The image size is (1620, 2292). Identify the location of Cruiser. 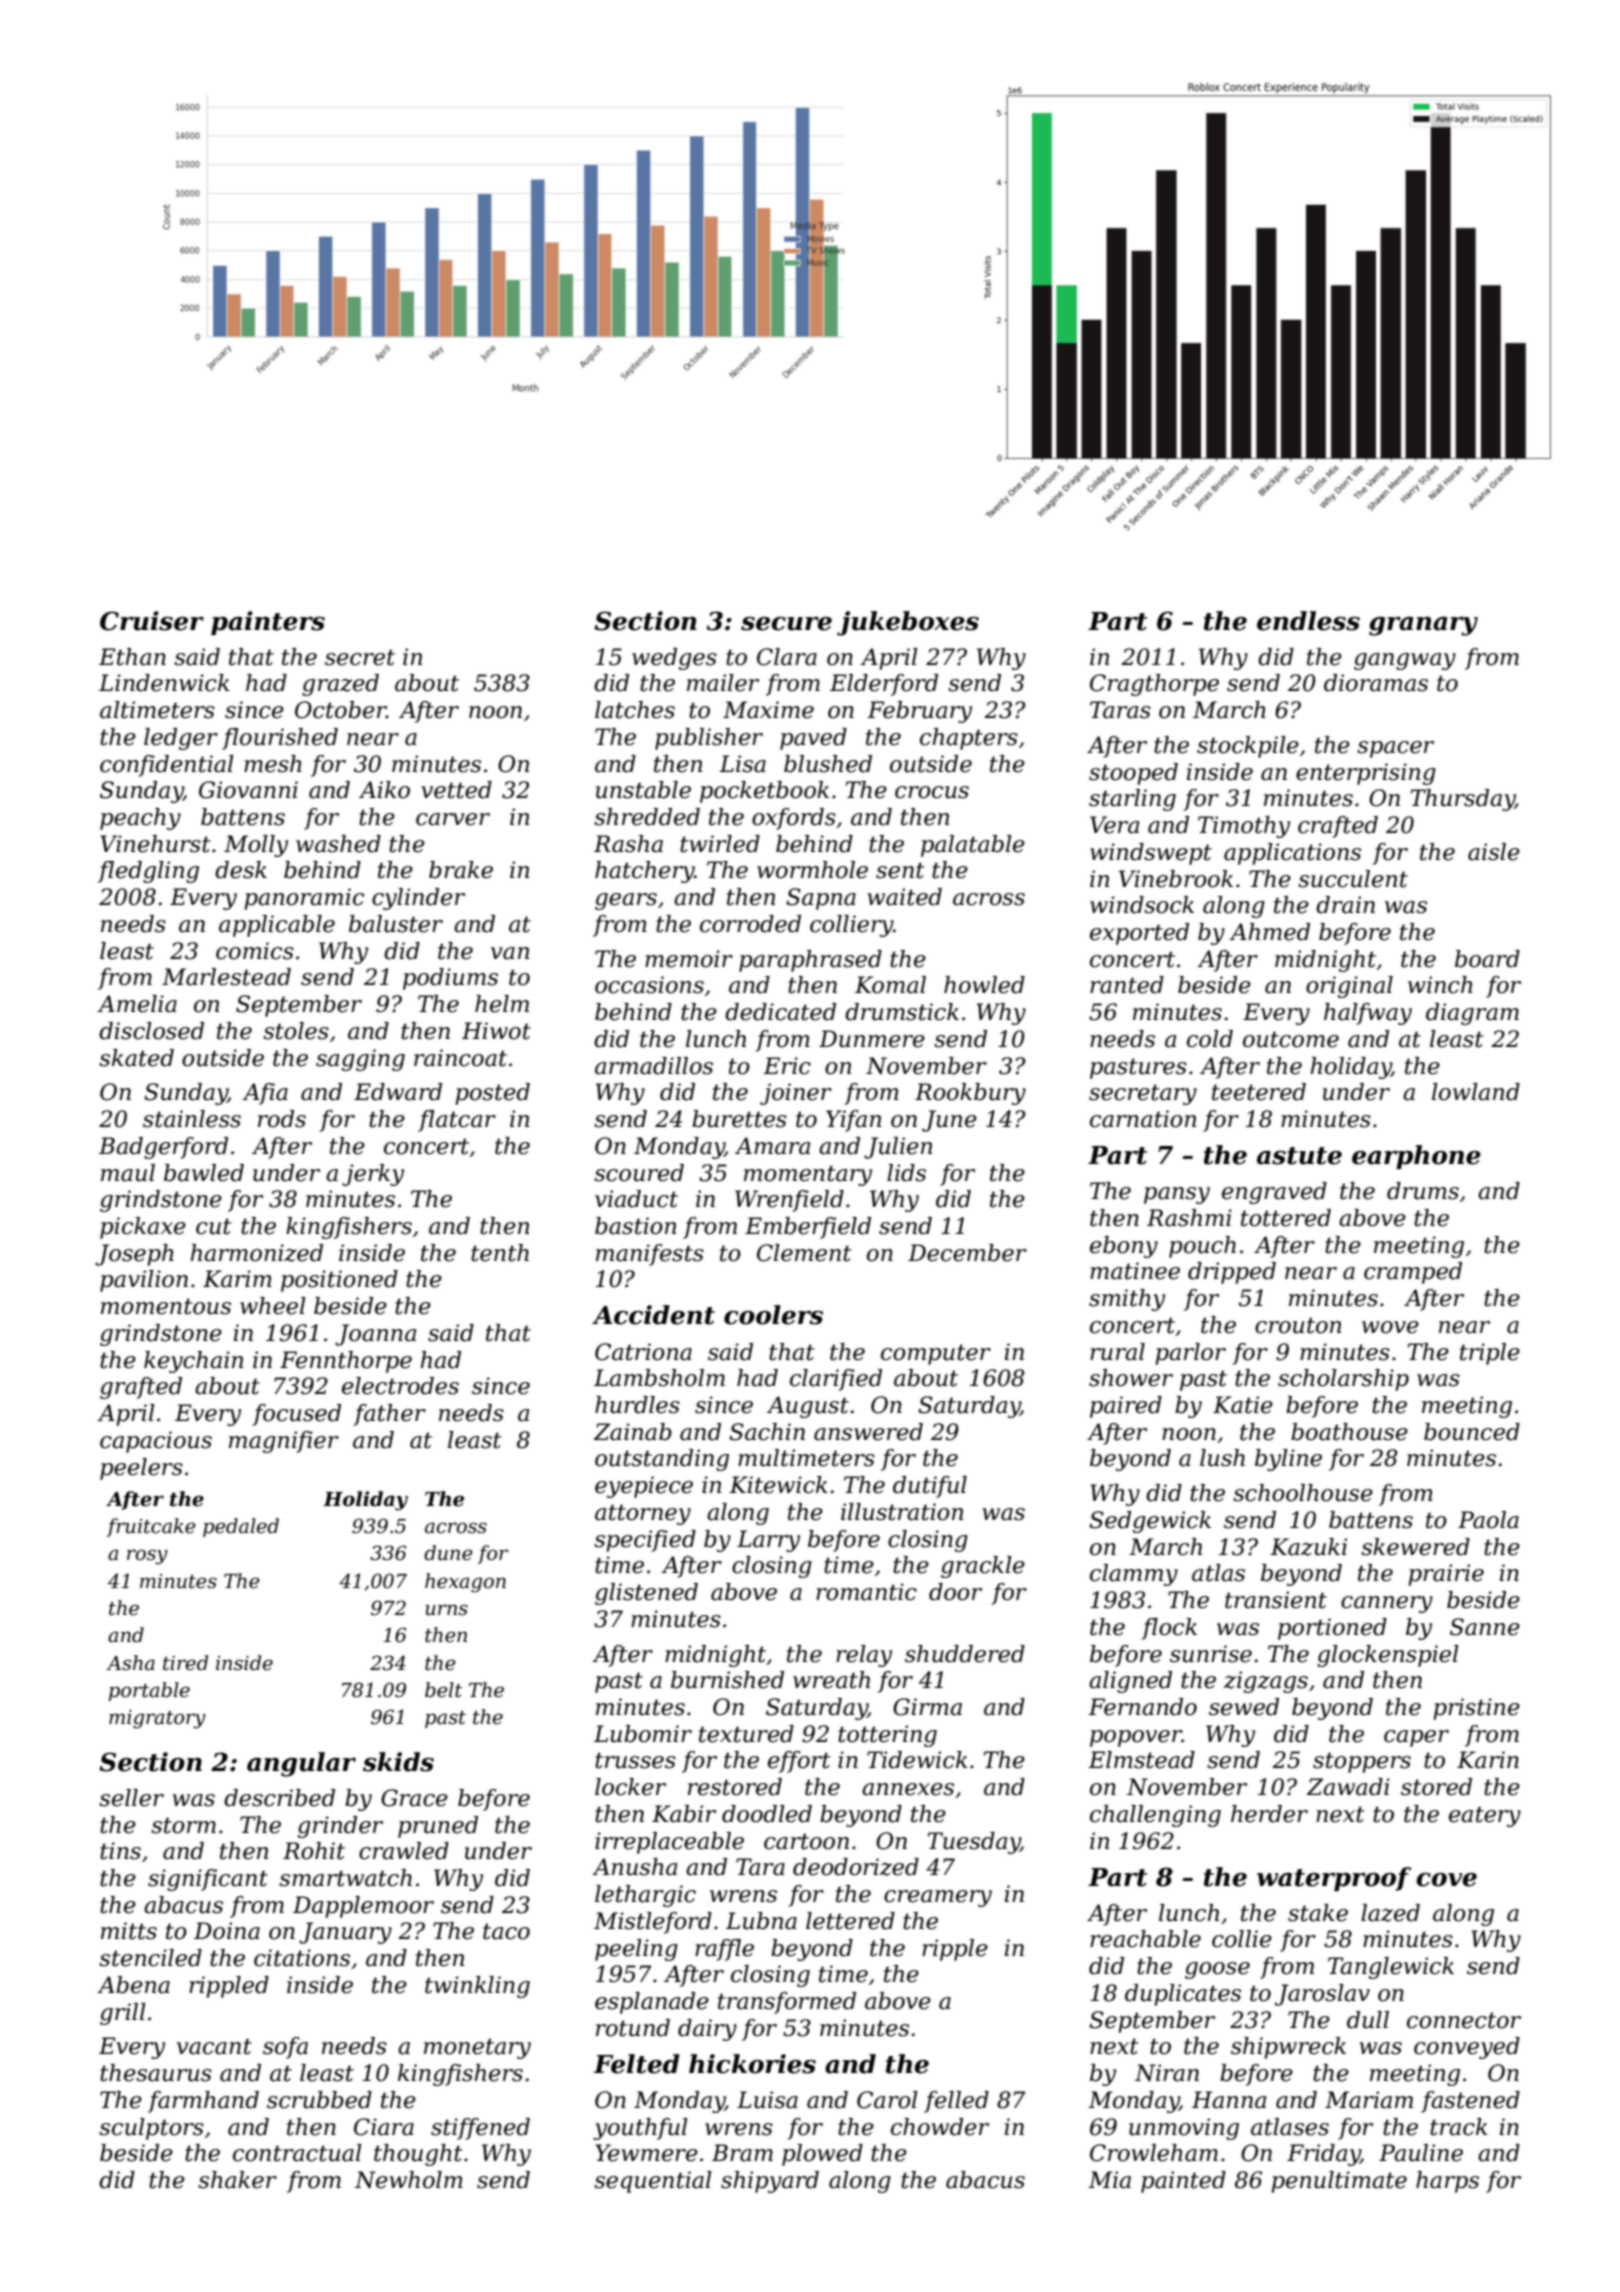
(152, 621).
